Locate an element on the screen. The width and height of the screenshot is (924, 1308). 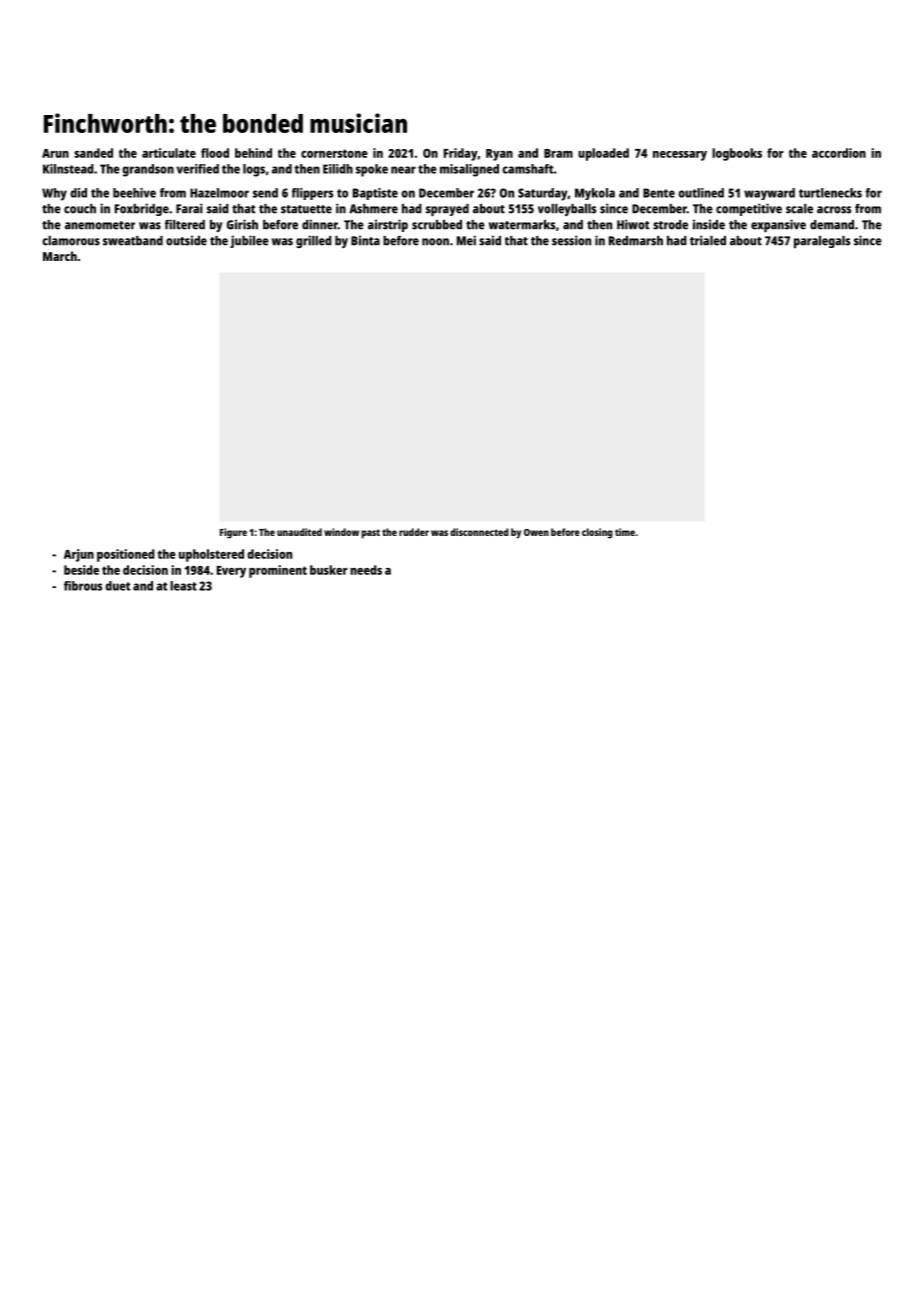
fibrous is located at coordinates (83, 586).
